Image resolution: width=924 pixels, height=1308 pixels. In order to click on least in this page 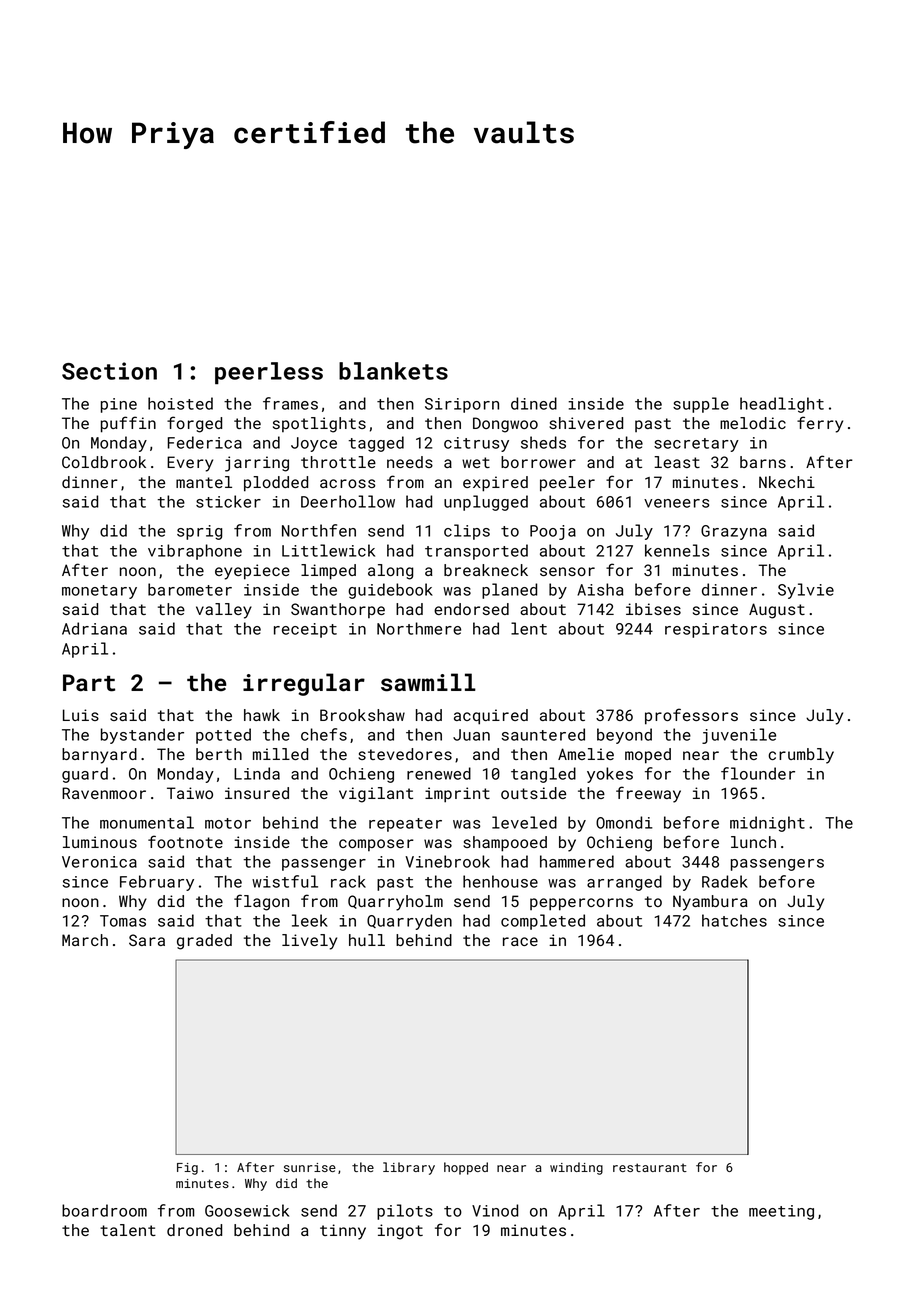, I will do `click(677, 462)`.
